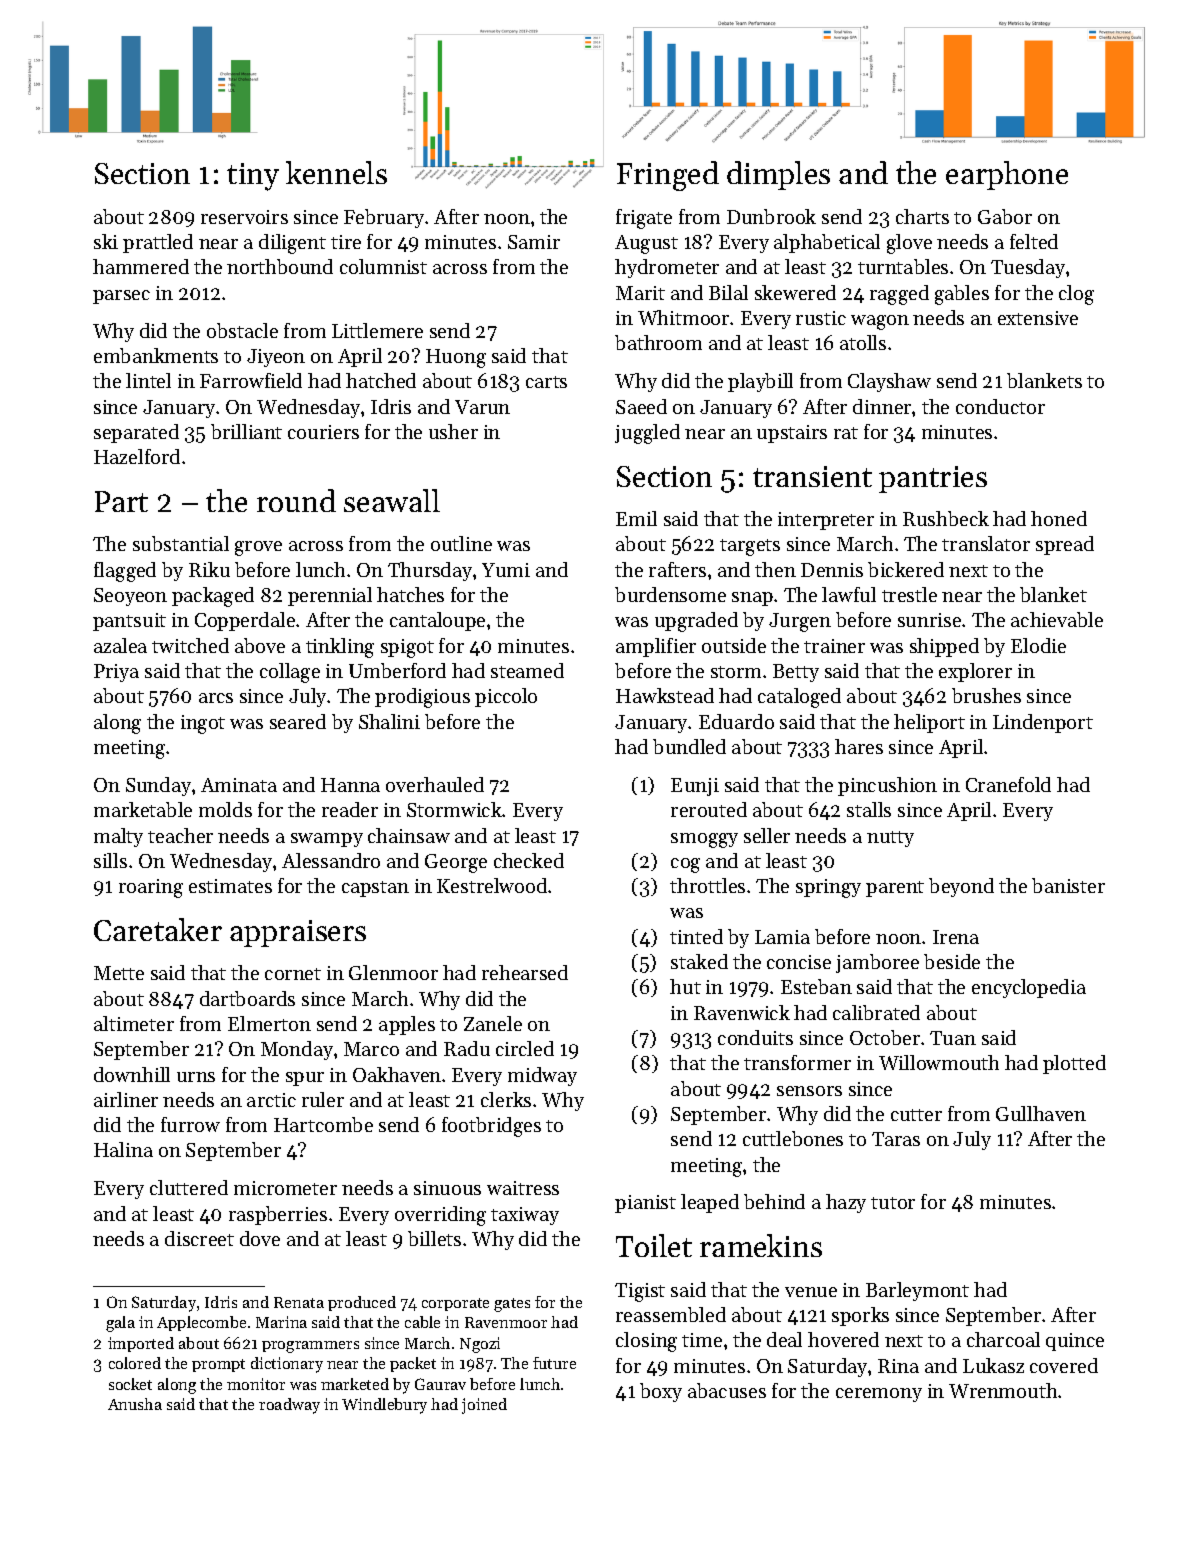 The height and width of the screenshot is (1552, 1200). I want to click on Riku, so click(209, 569).
